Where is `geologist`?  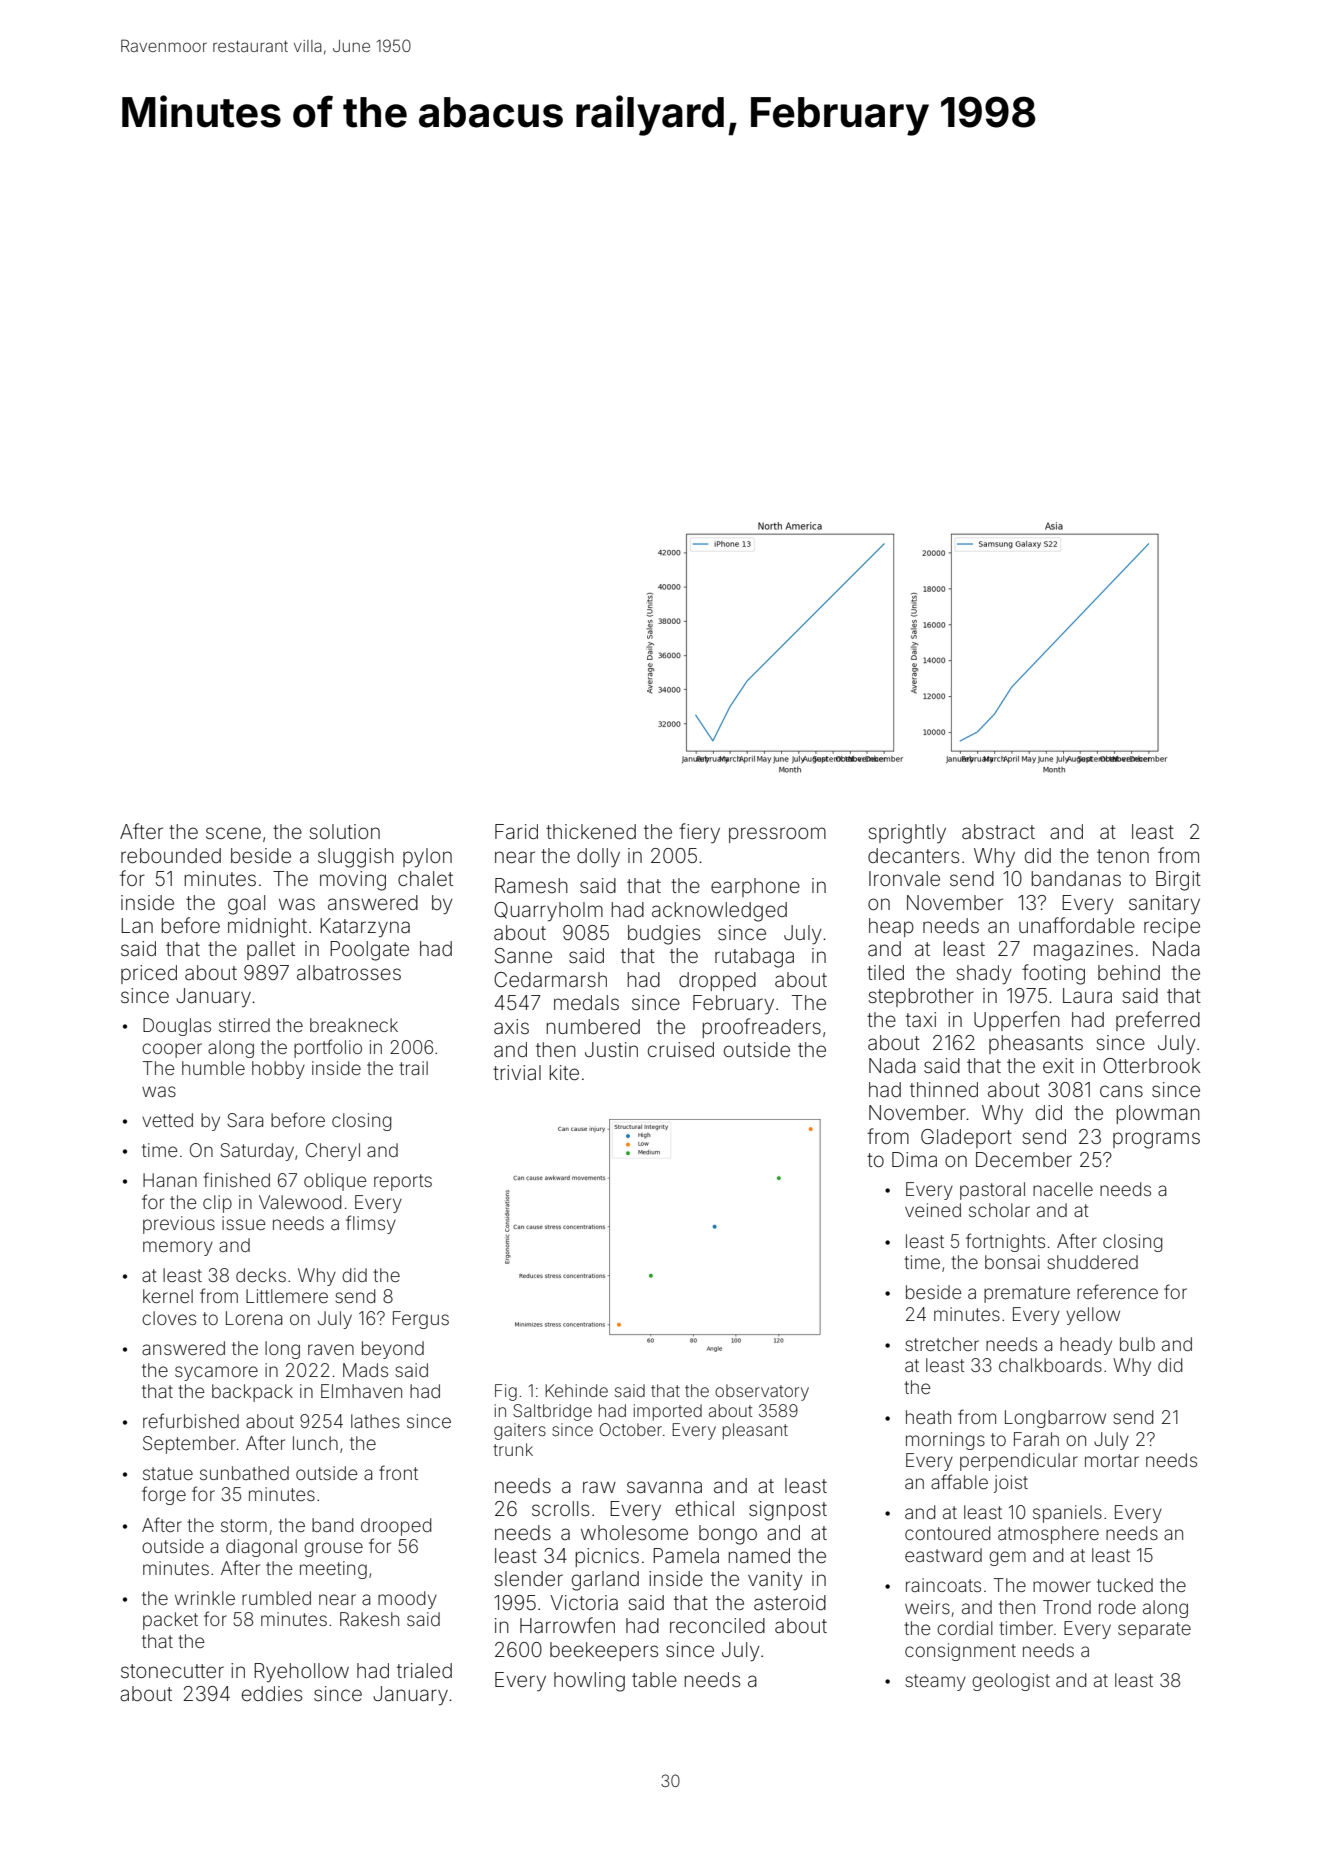
geologist is located at coordinates (1011, 1682).
